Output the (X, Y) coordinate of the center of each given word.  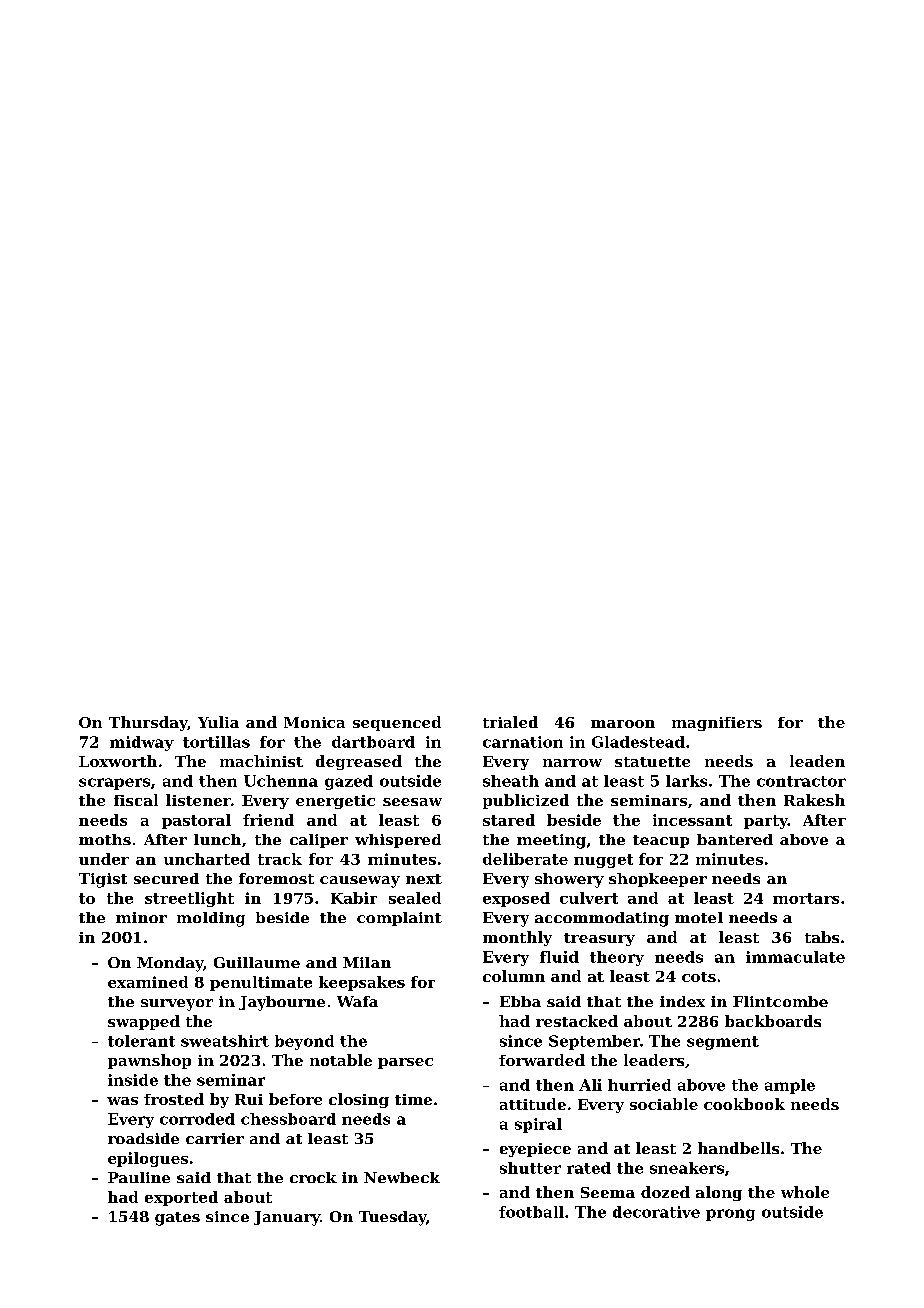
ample (790, 1086)
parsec (405, 1063)
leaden (817, 761)
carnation (523, 742)
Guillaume (257, 962)
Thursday (148, 723)
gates (177, 1219)
